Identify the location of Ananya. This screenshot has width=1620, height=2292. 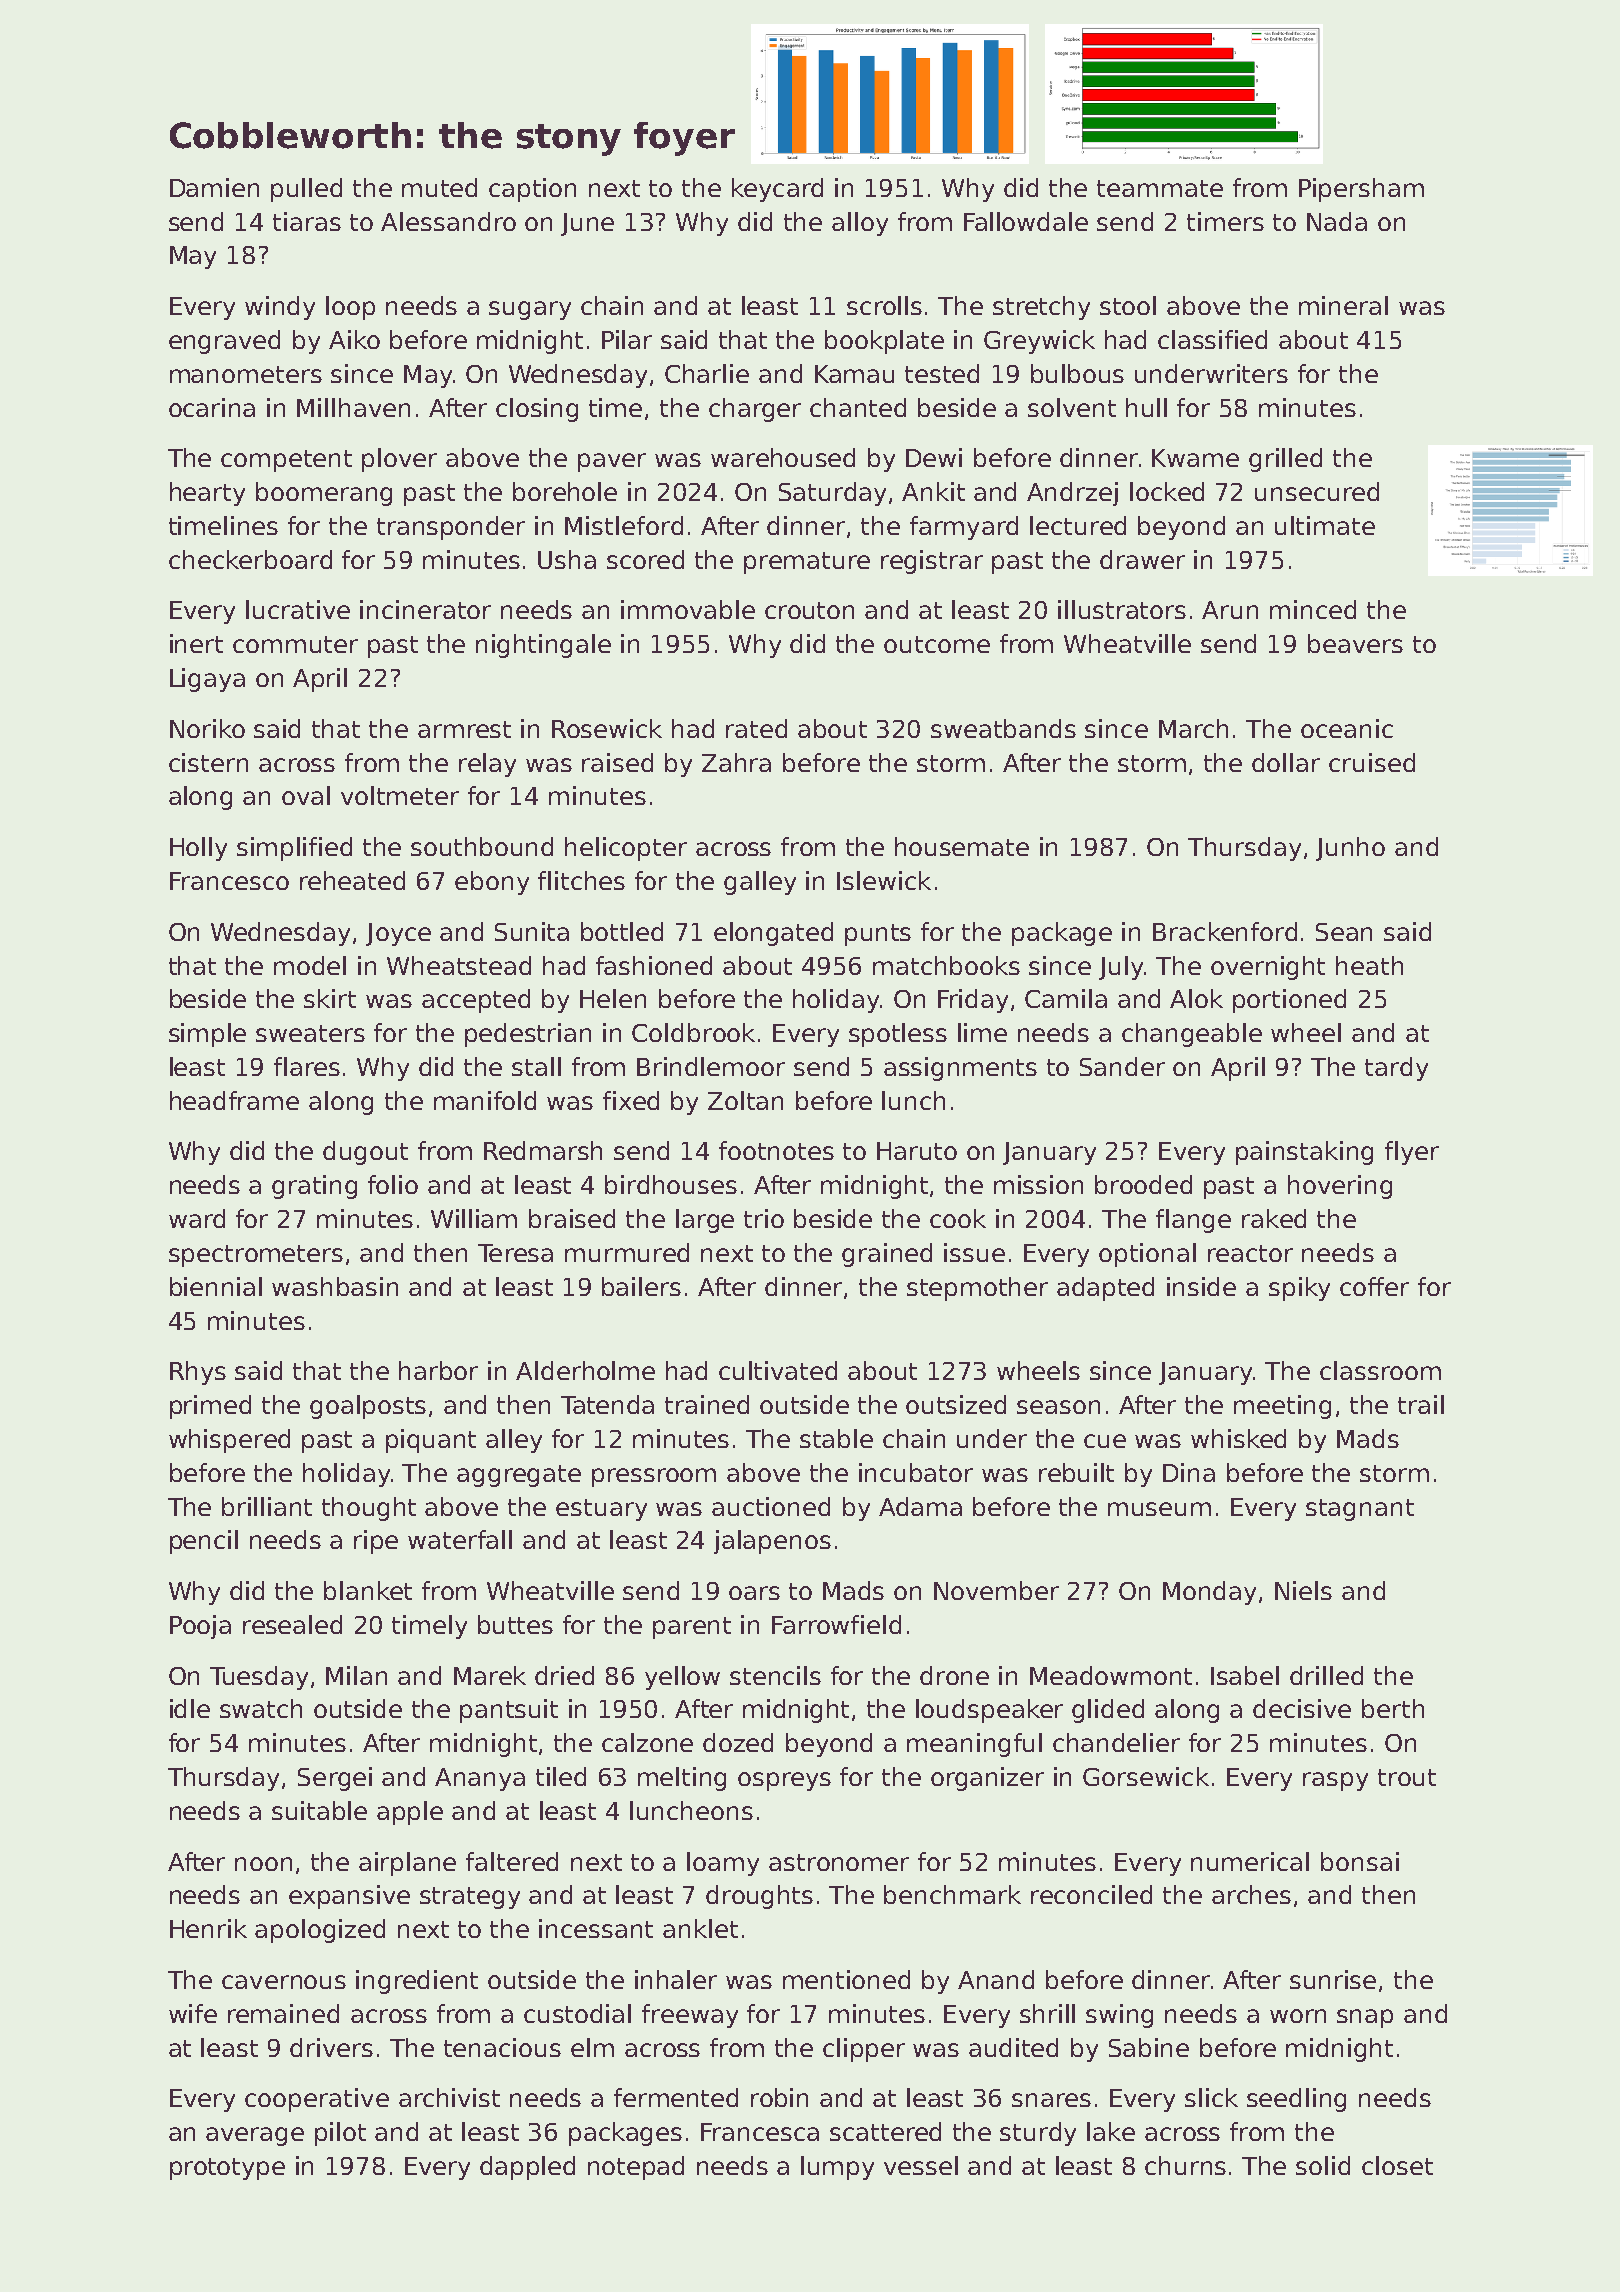
(480, 1779).
